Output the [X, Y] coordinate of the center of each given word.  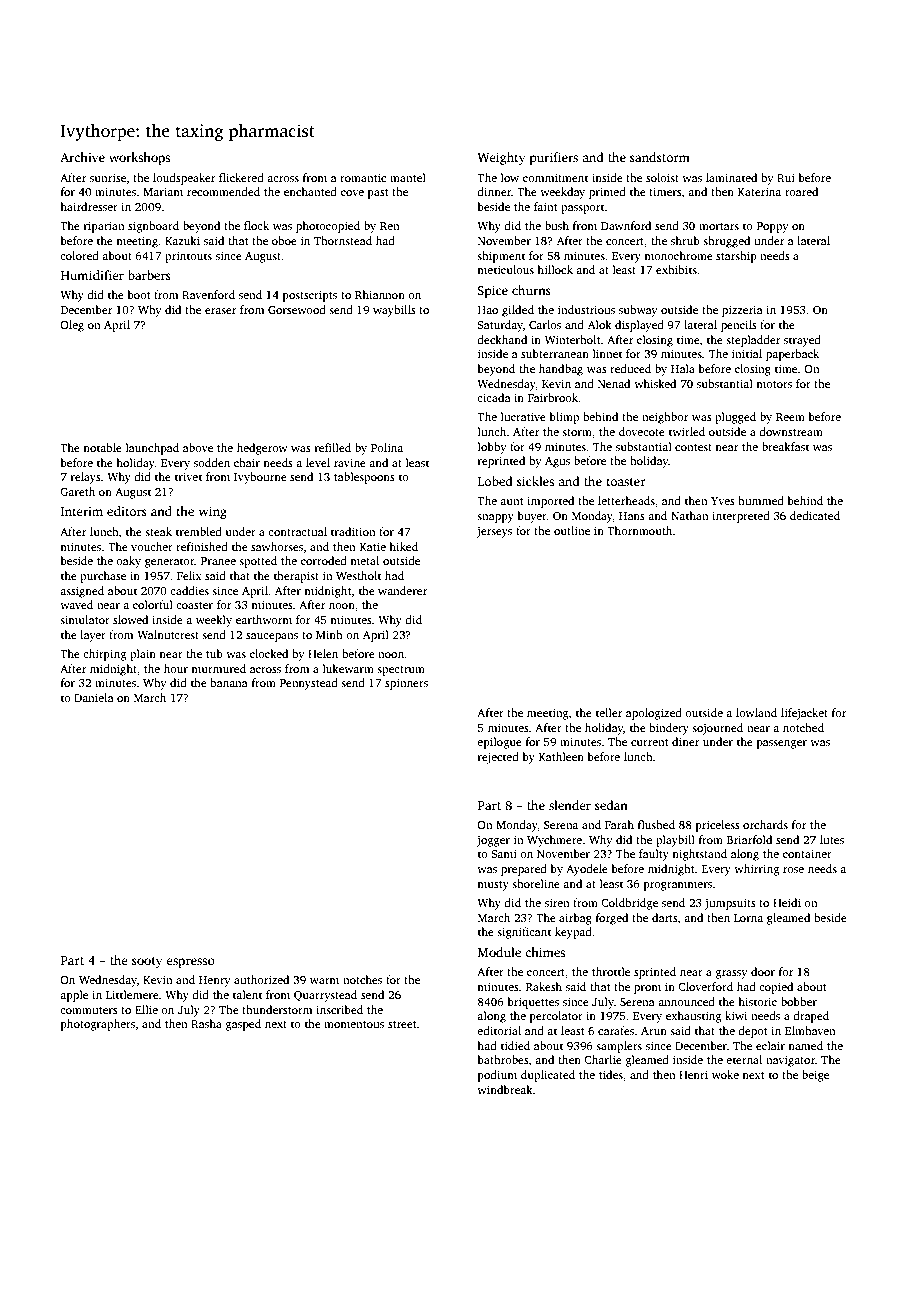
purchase [103, 577]
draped [811, 1017]
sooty [147, 962]
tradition [353, 531]
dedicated [815, 515]
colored [79, 255]
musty [493, 886]
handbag [561, 370]
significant [524, 933]
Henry [215, 981]
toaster [626, 482]
